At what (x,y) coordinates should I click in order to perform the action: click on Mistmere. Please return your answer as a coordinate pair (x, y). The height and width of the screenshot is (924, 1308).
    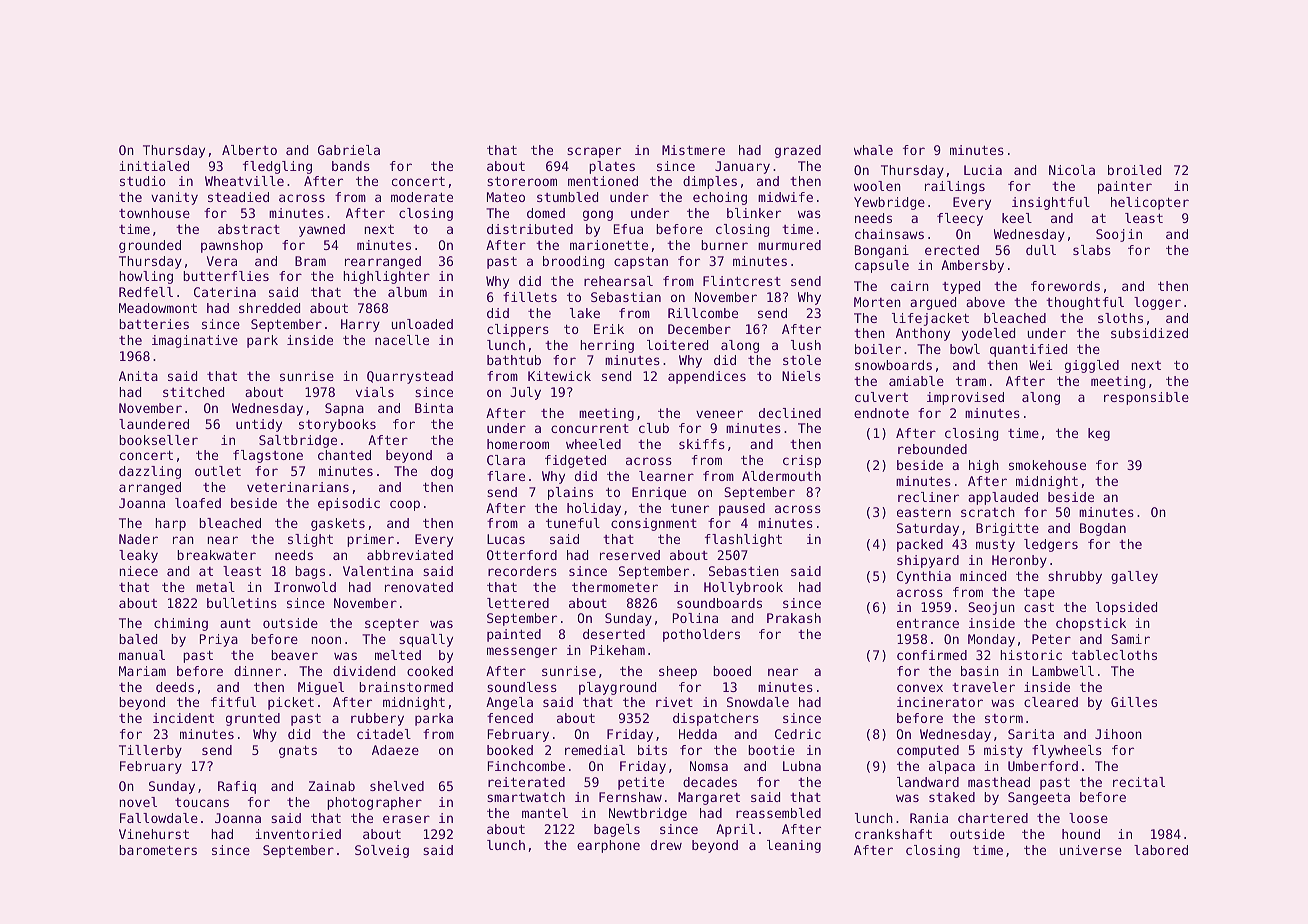
    Looking at the image, I should click on (693, 150).
